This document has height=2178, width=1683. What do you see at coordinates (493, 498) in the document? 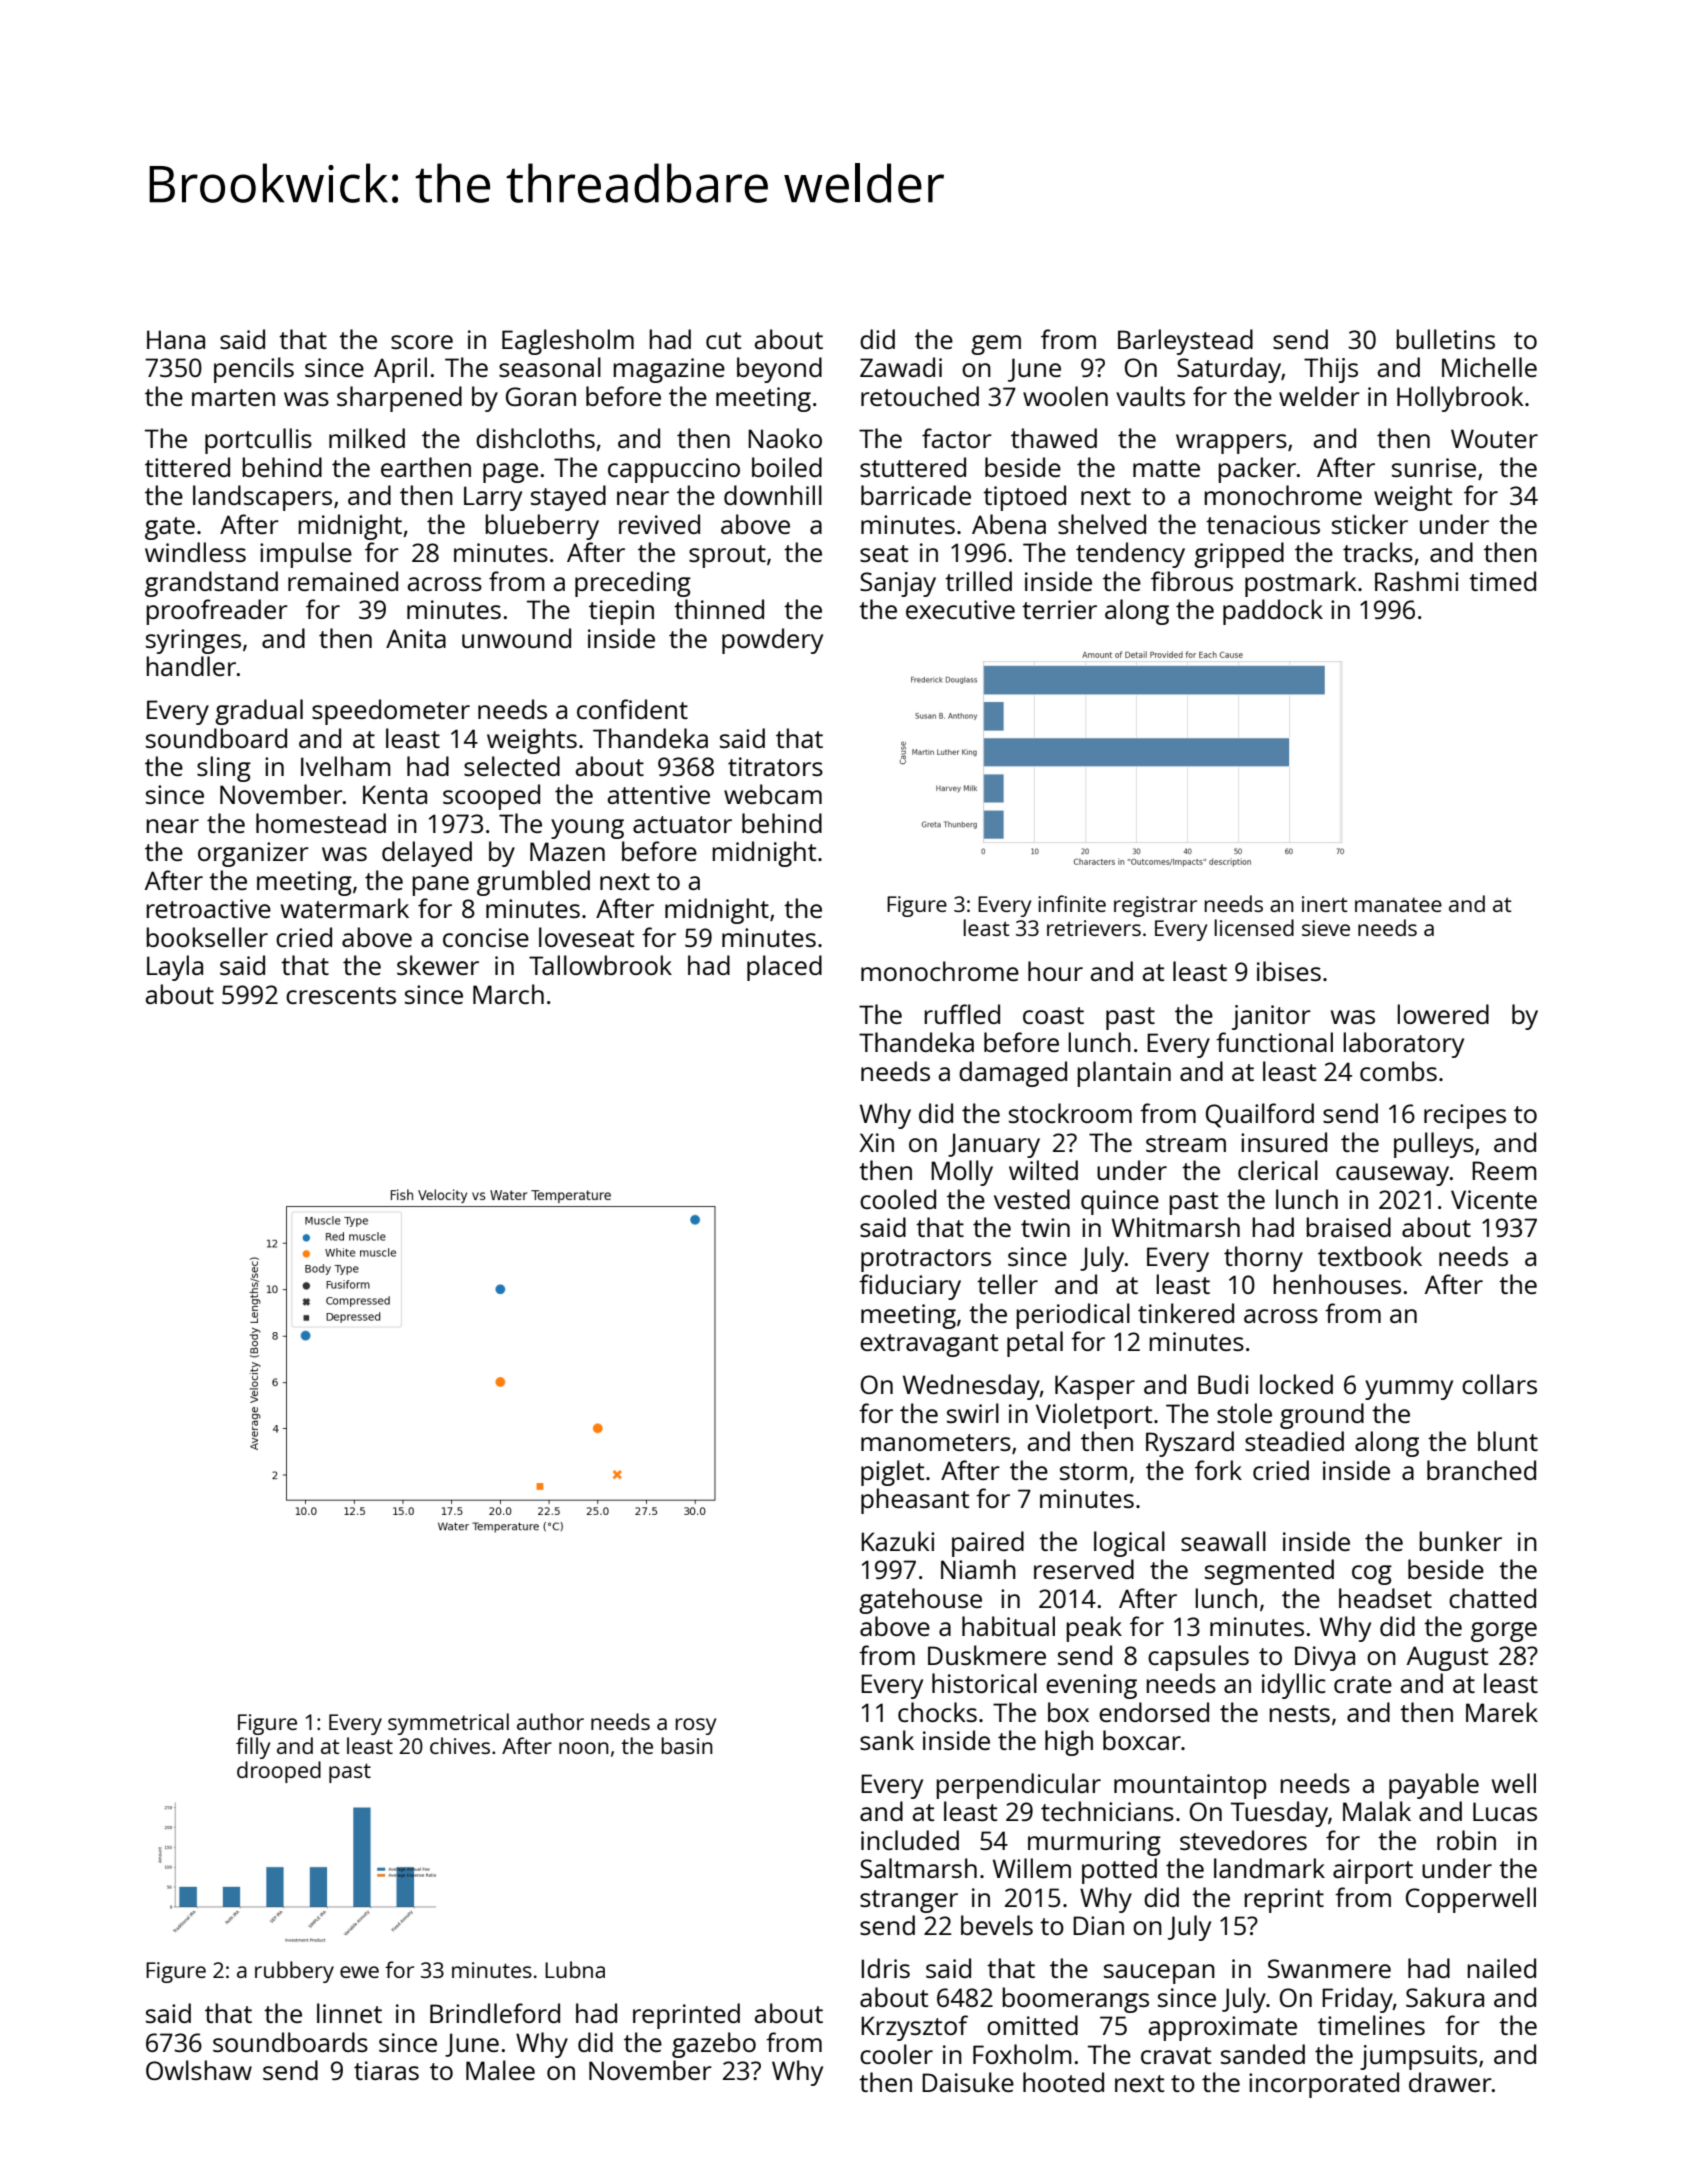
I see `Larry` at bounding box center [493, 498].
